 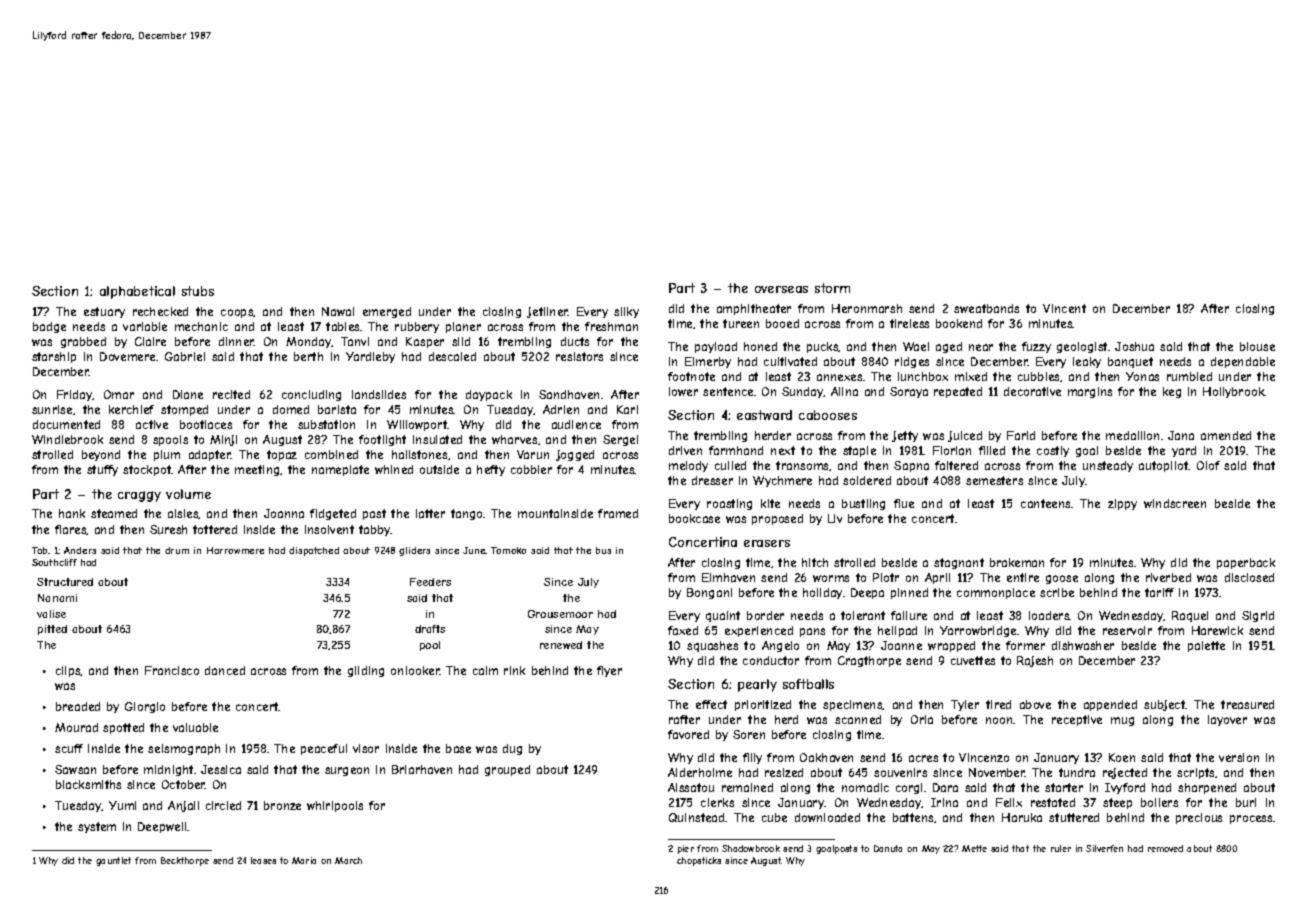 What do you see at coordinates (257, 470) in the page?
I see `meeting` at bounding box center [257, 470].
